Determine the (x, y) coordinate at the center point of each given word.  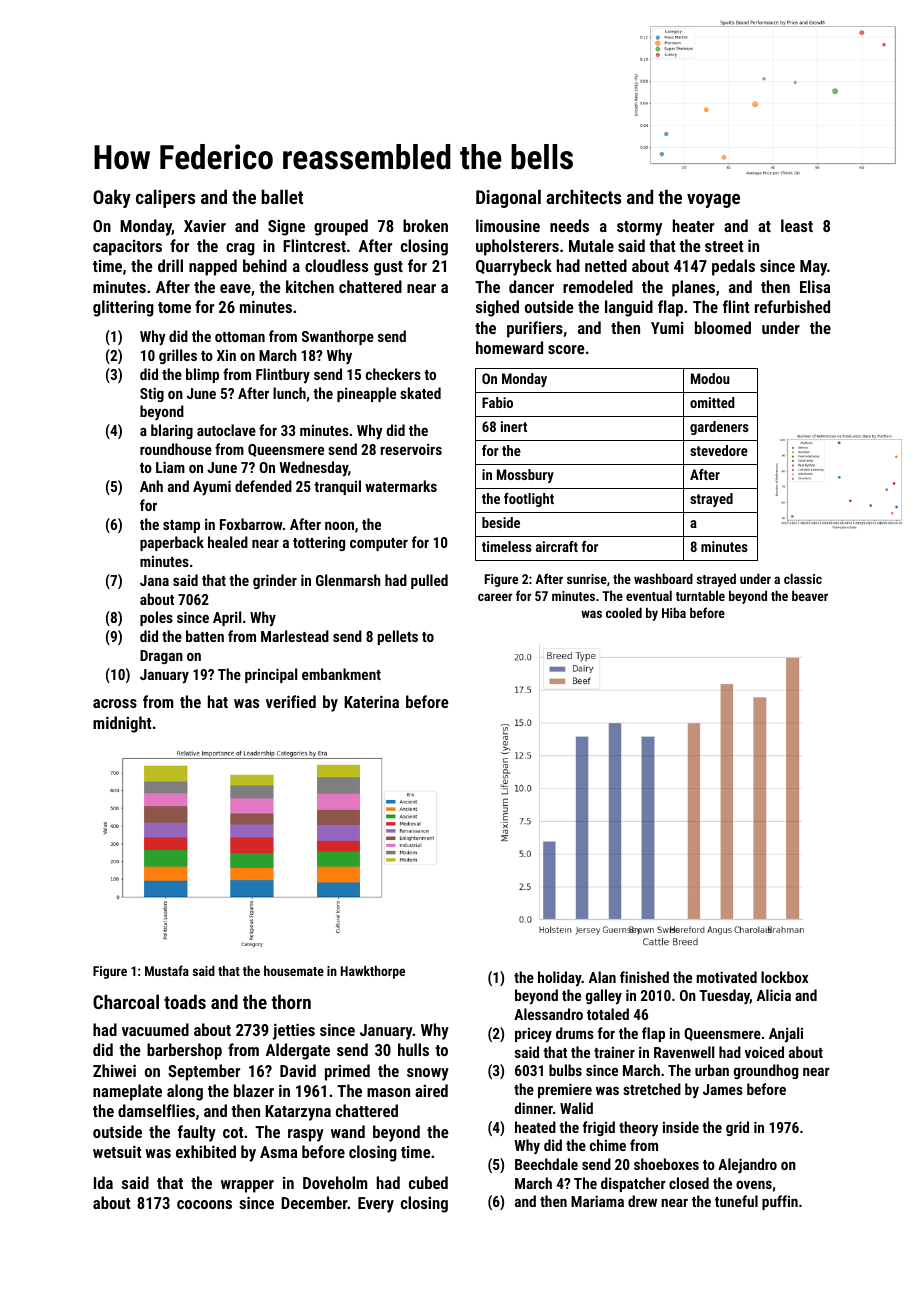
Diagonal (508, 198)
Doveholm (335, 1182)
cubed (428, 1182)
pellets (398, 637)
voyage (713, 201)
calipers (165, 198)
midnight (122, 724)
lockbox (784, 977)
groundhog (766, 1071)
